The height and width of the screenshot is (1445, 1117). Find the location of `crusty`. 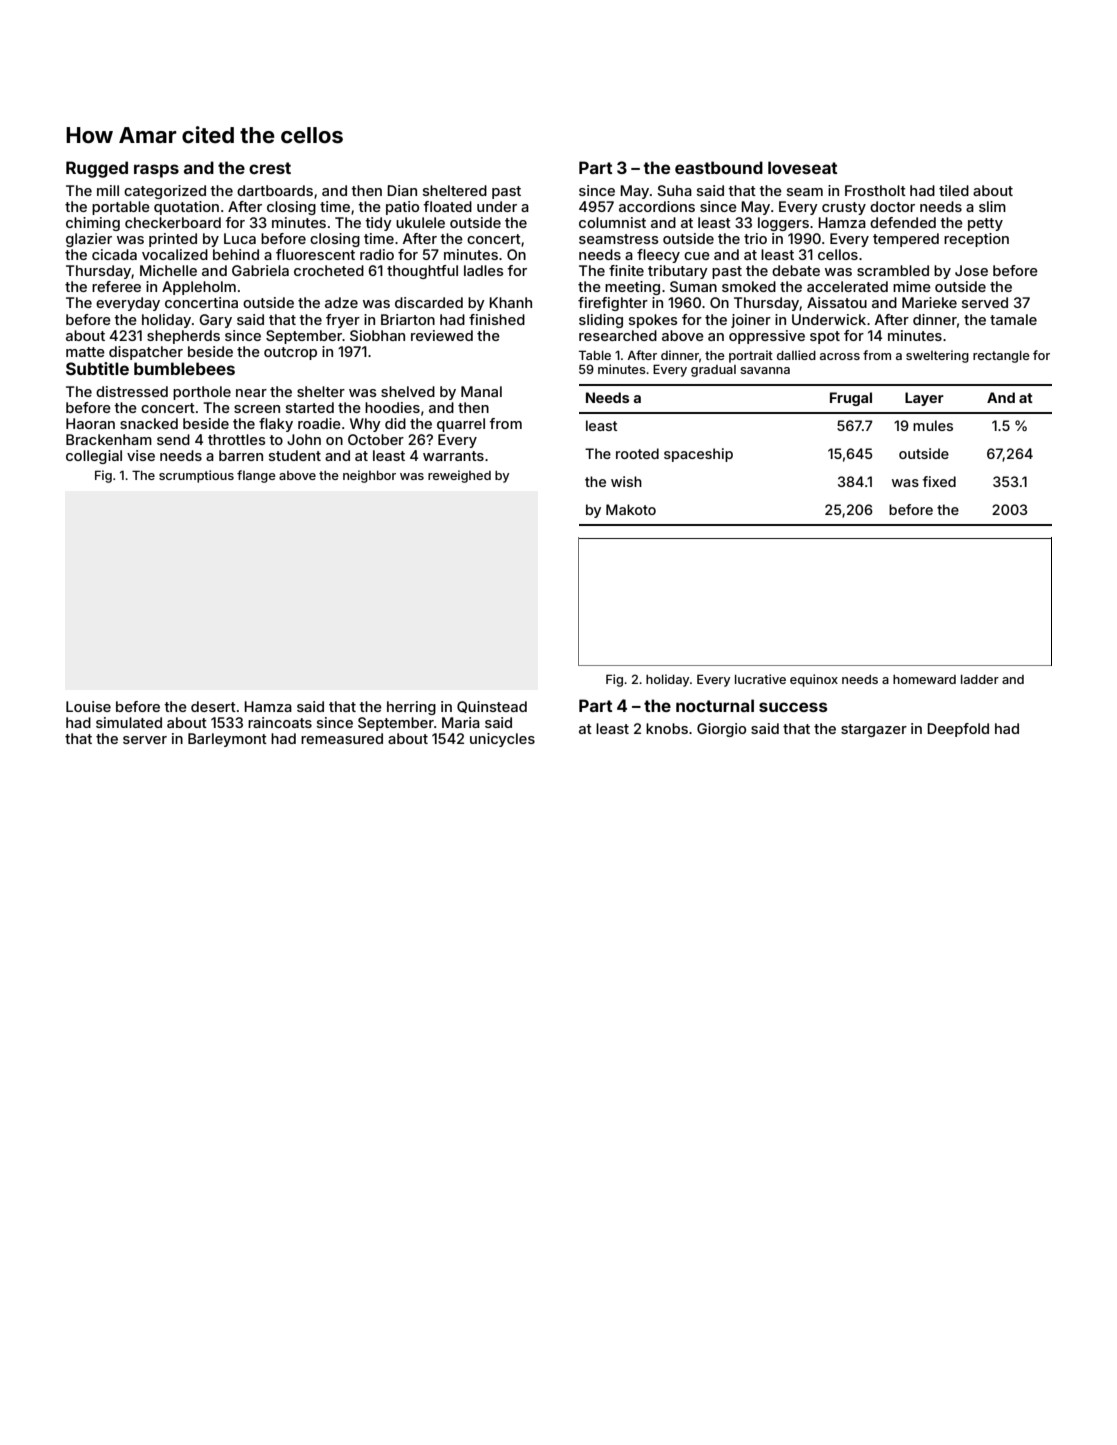

crusty is located at coordinates (844, 208).
